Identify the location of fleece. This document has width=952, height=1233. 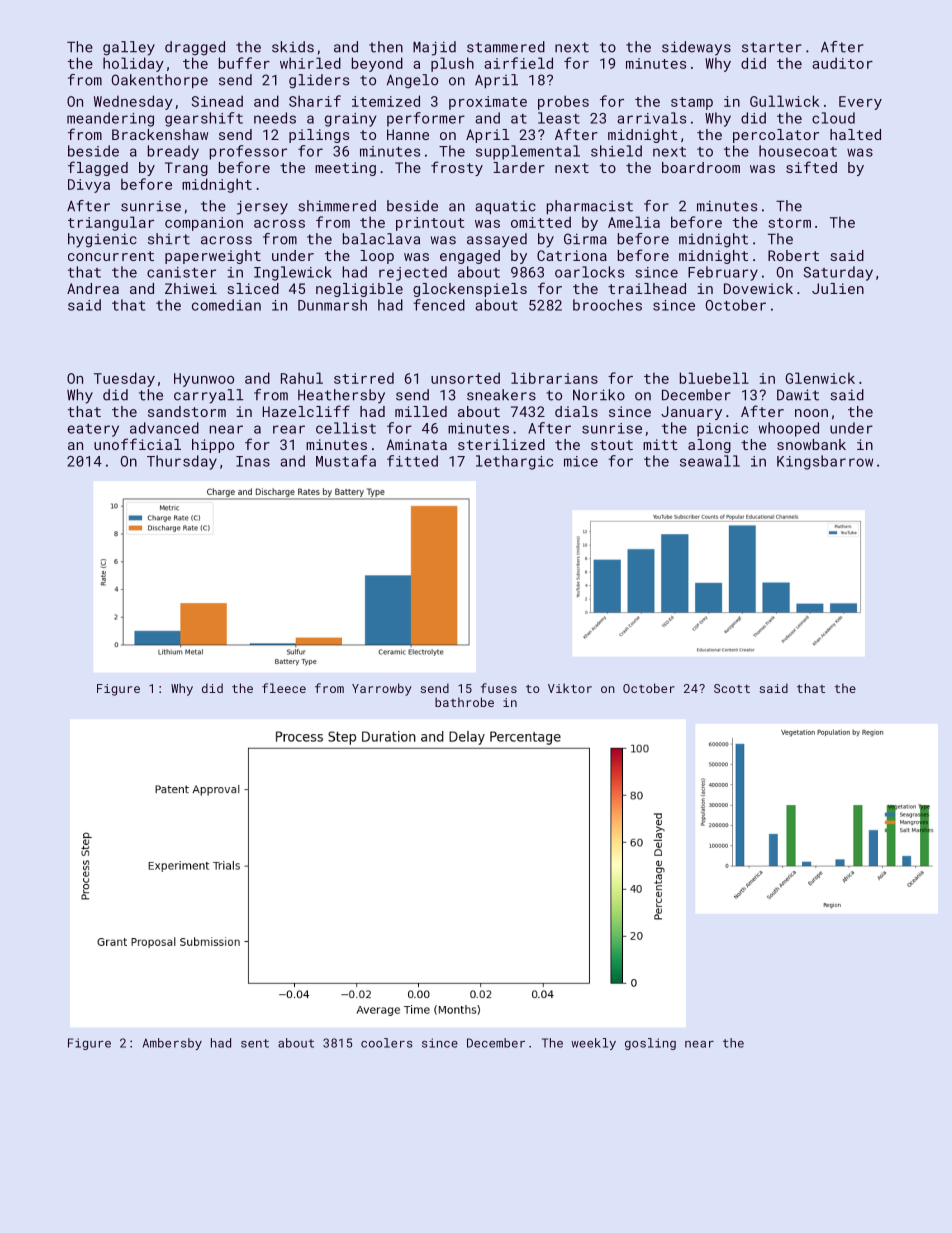
(284, 688).
